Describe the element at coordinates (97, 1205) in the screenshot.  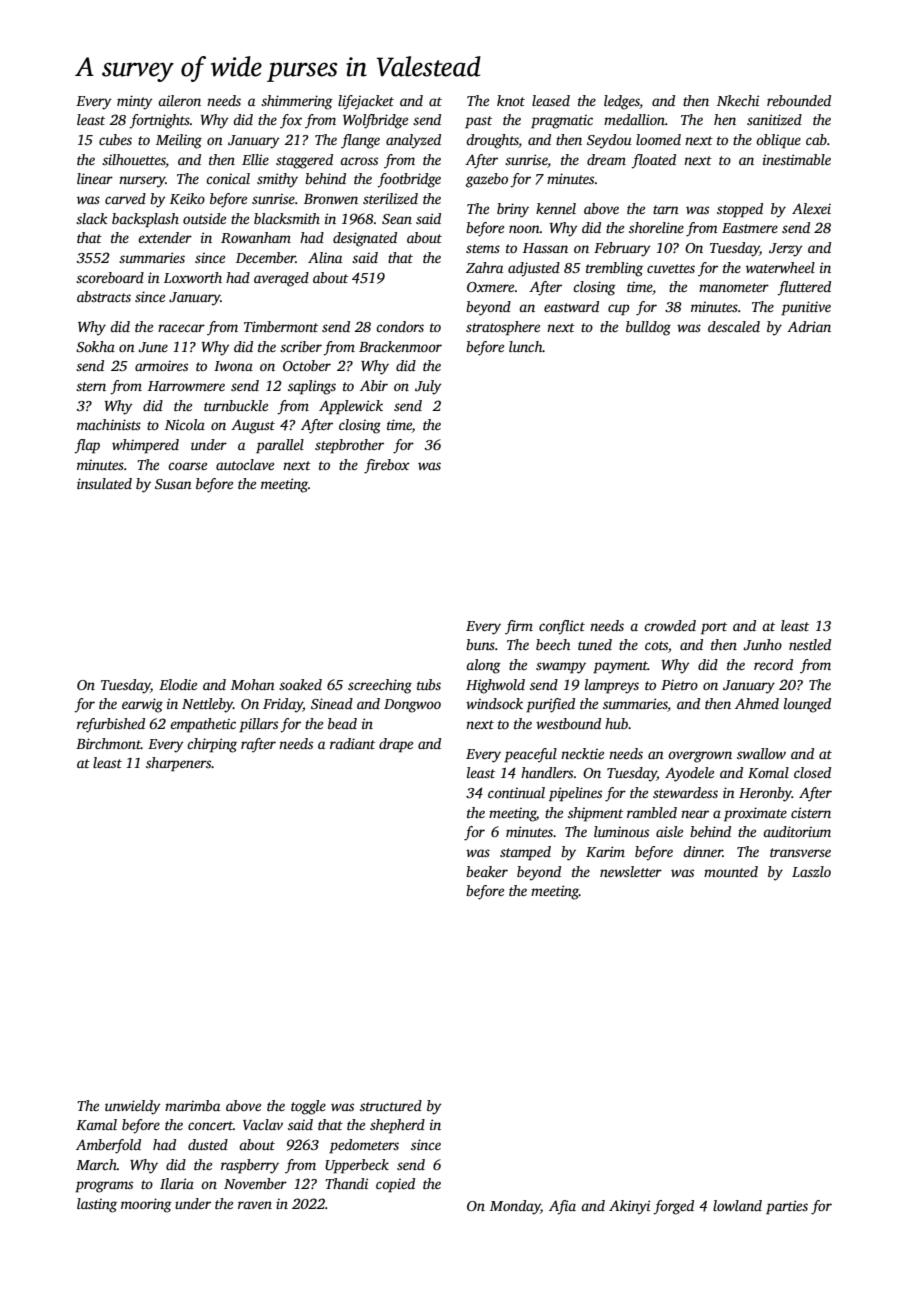
I see `lasting` at that location.
